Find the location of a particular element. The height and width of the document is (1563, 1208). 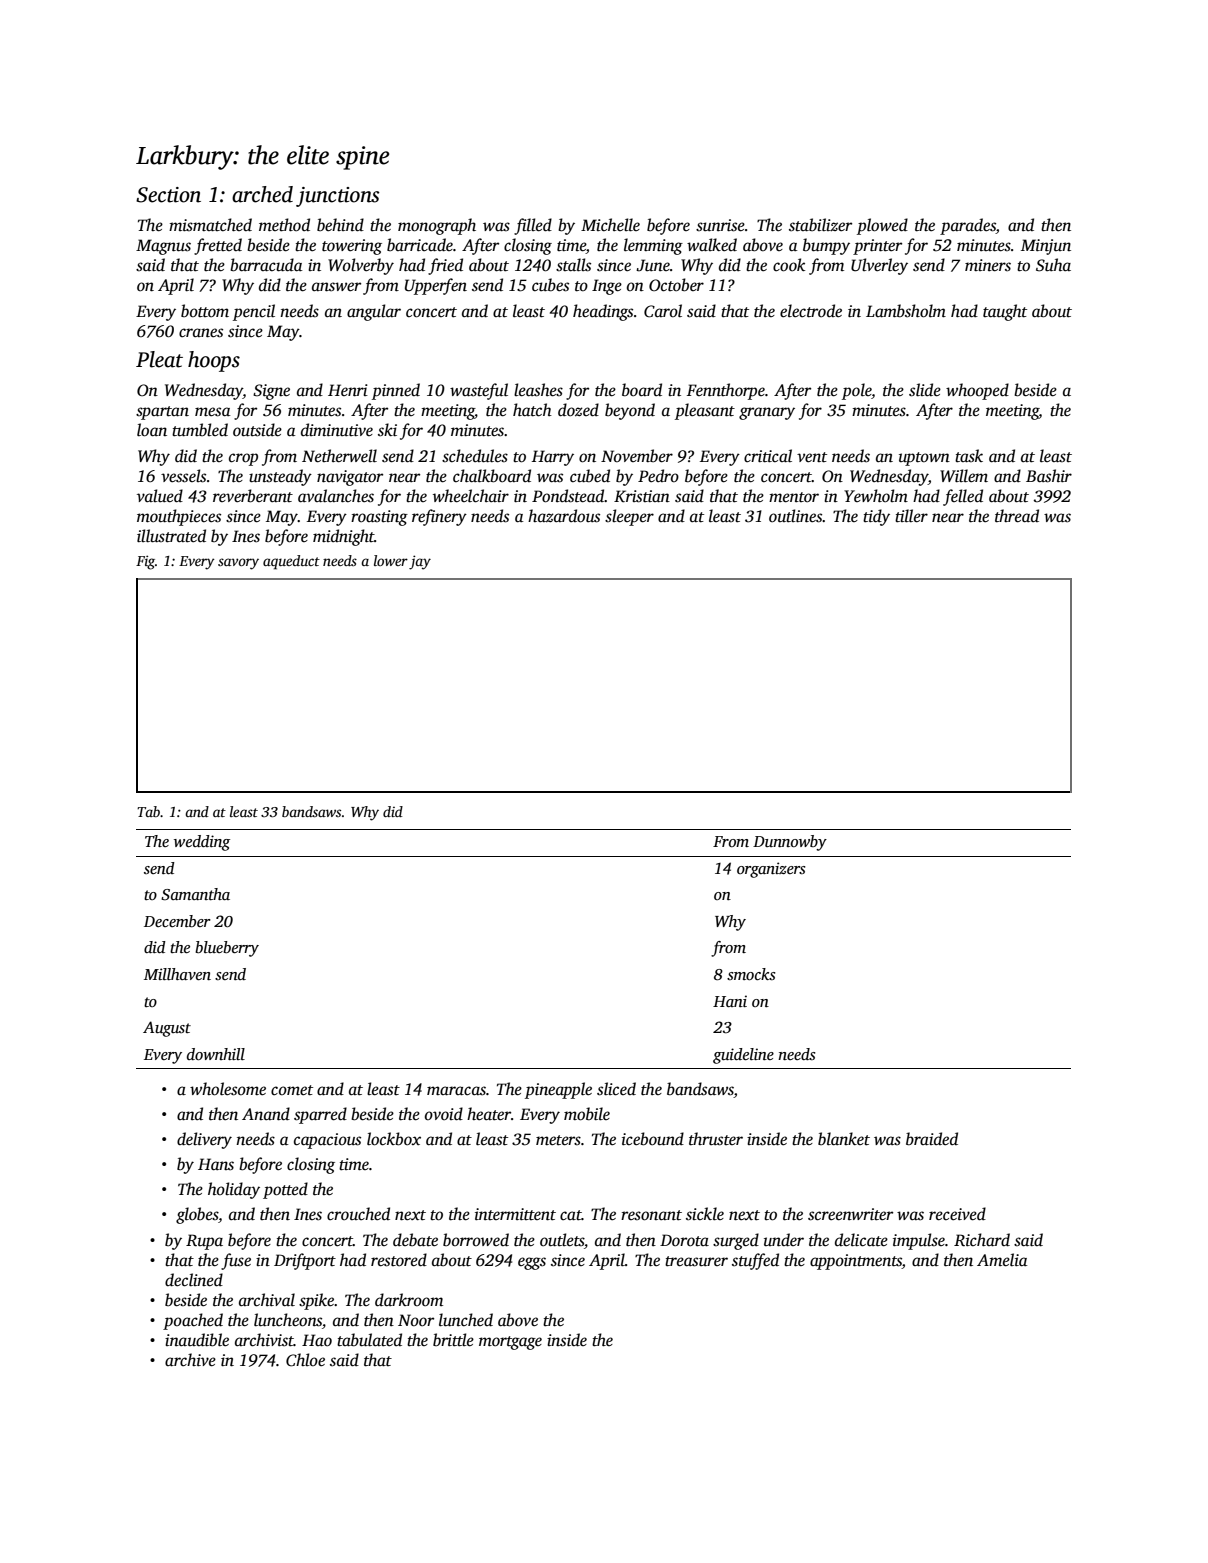

poached is located at coordinates (193, 1321).
